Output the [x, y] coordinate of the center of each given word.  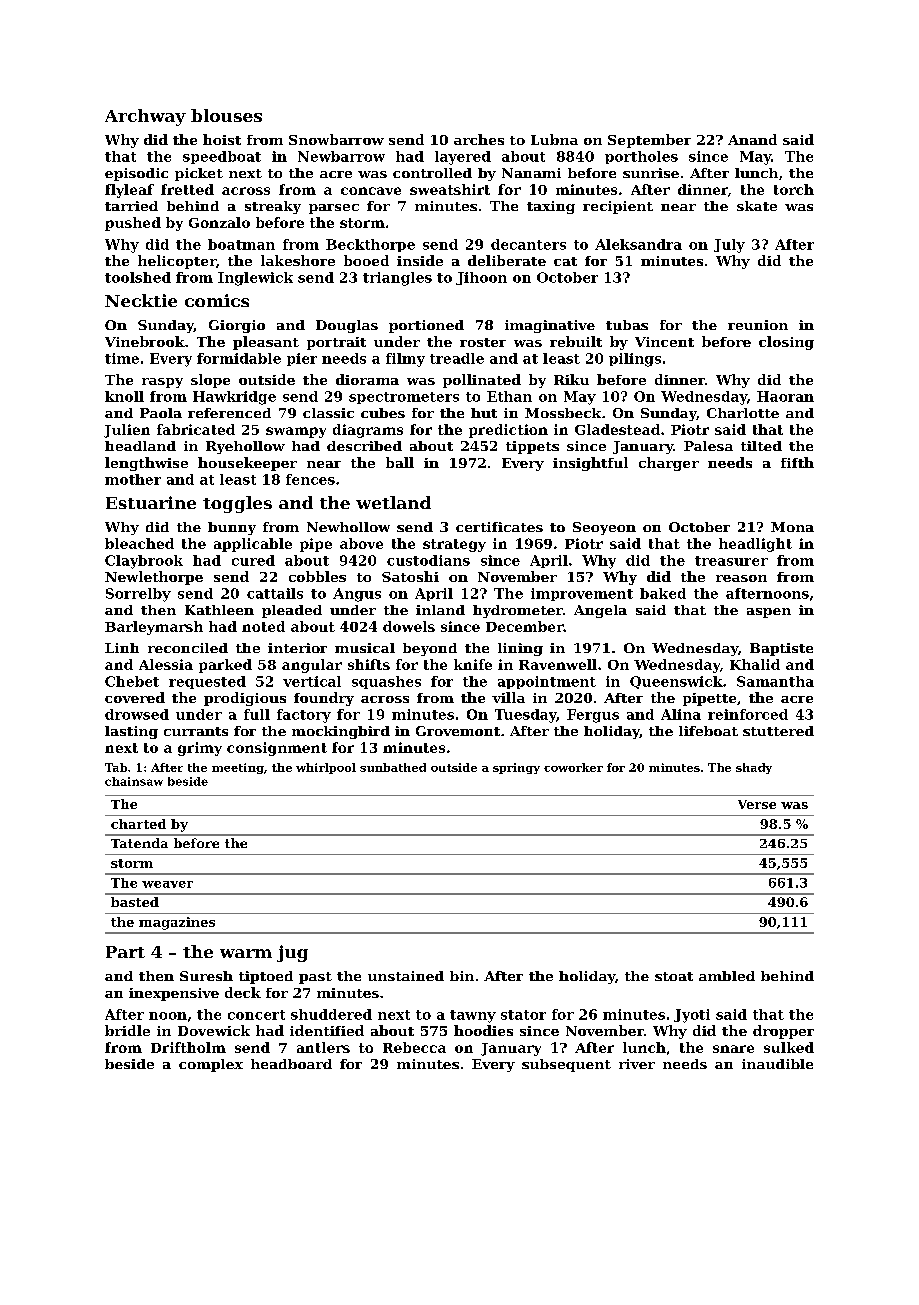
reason [741, 578]
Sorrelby [138, 595]
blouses [226, 115]
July [729, 246]
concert [256, 1015]
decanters [528, 244]
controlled [432, 173]
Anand [752, 139]
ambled [727, 976]
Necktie [141, 300]
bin [462, 976]
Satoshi [410, 576]
